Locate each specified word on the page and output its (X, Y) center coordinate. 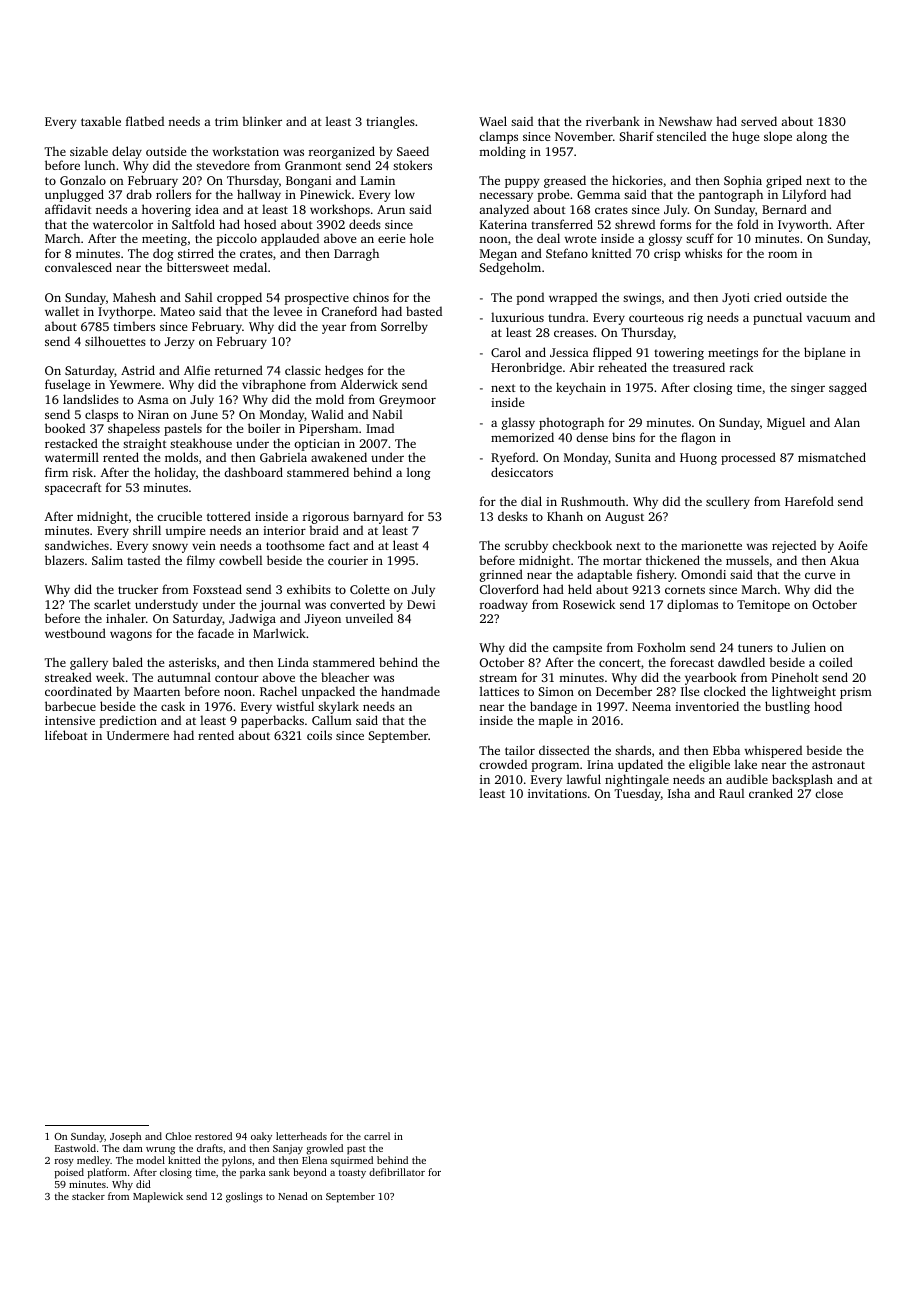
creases (574, 333)
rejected (794, 546)
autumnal (184, 677)
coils (319, 735)
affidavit (68, 209)
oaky (261, 1137)
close (829, 793)
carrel (377, 1136)
